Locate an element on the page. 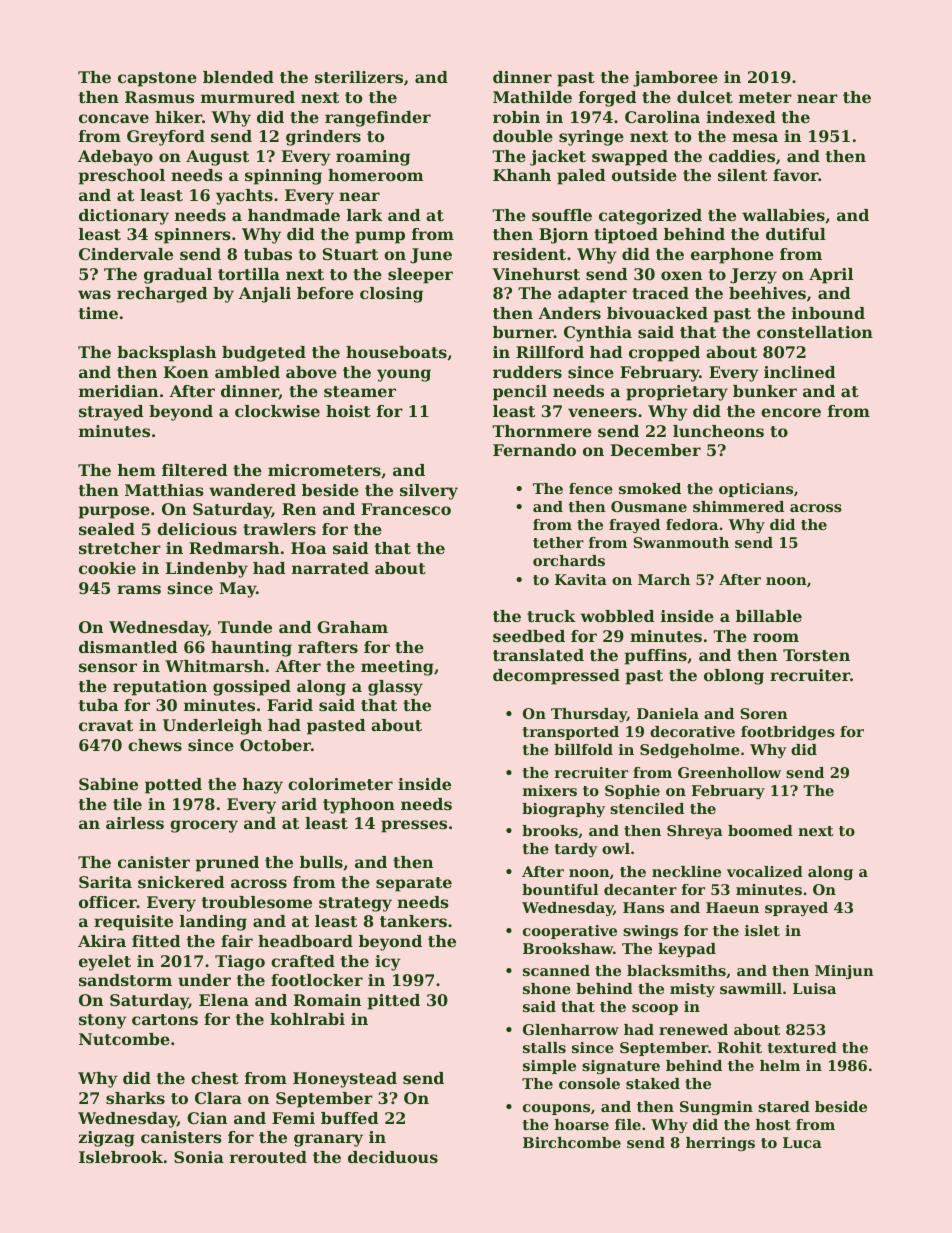 This page has height=1233, width=952. Honeystead is located at coordinates (345, 1080).
